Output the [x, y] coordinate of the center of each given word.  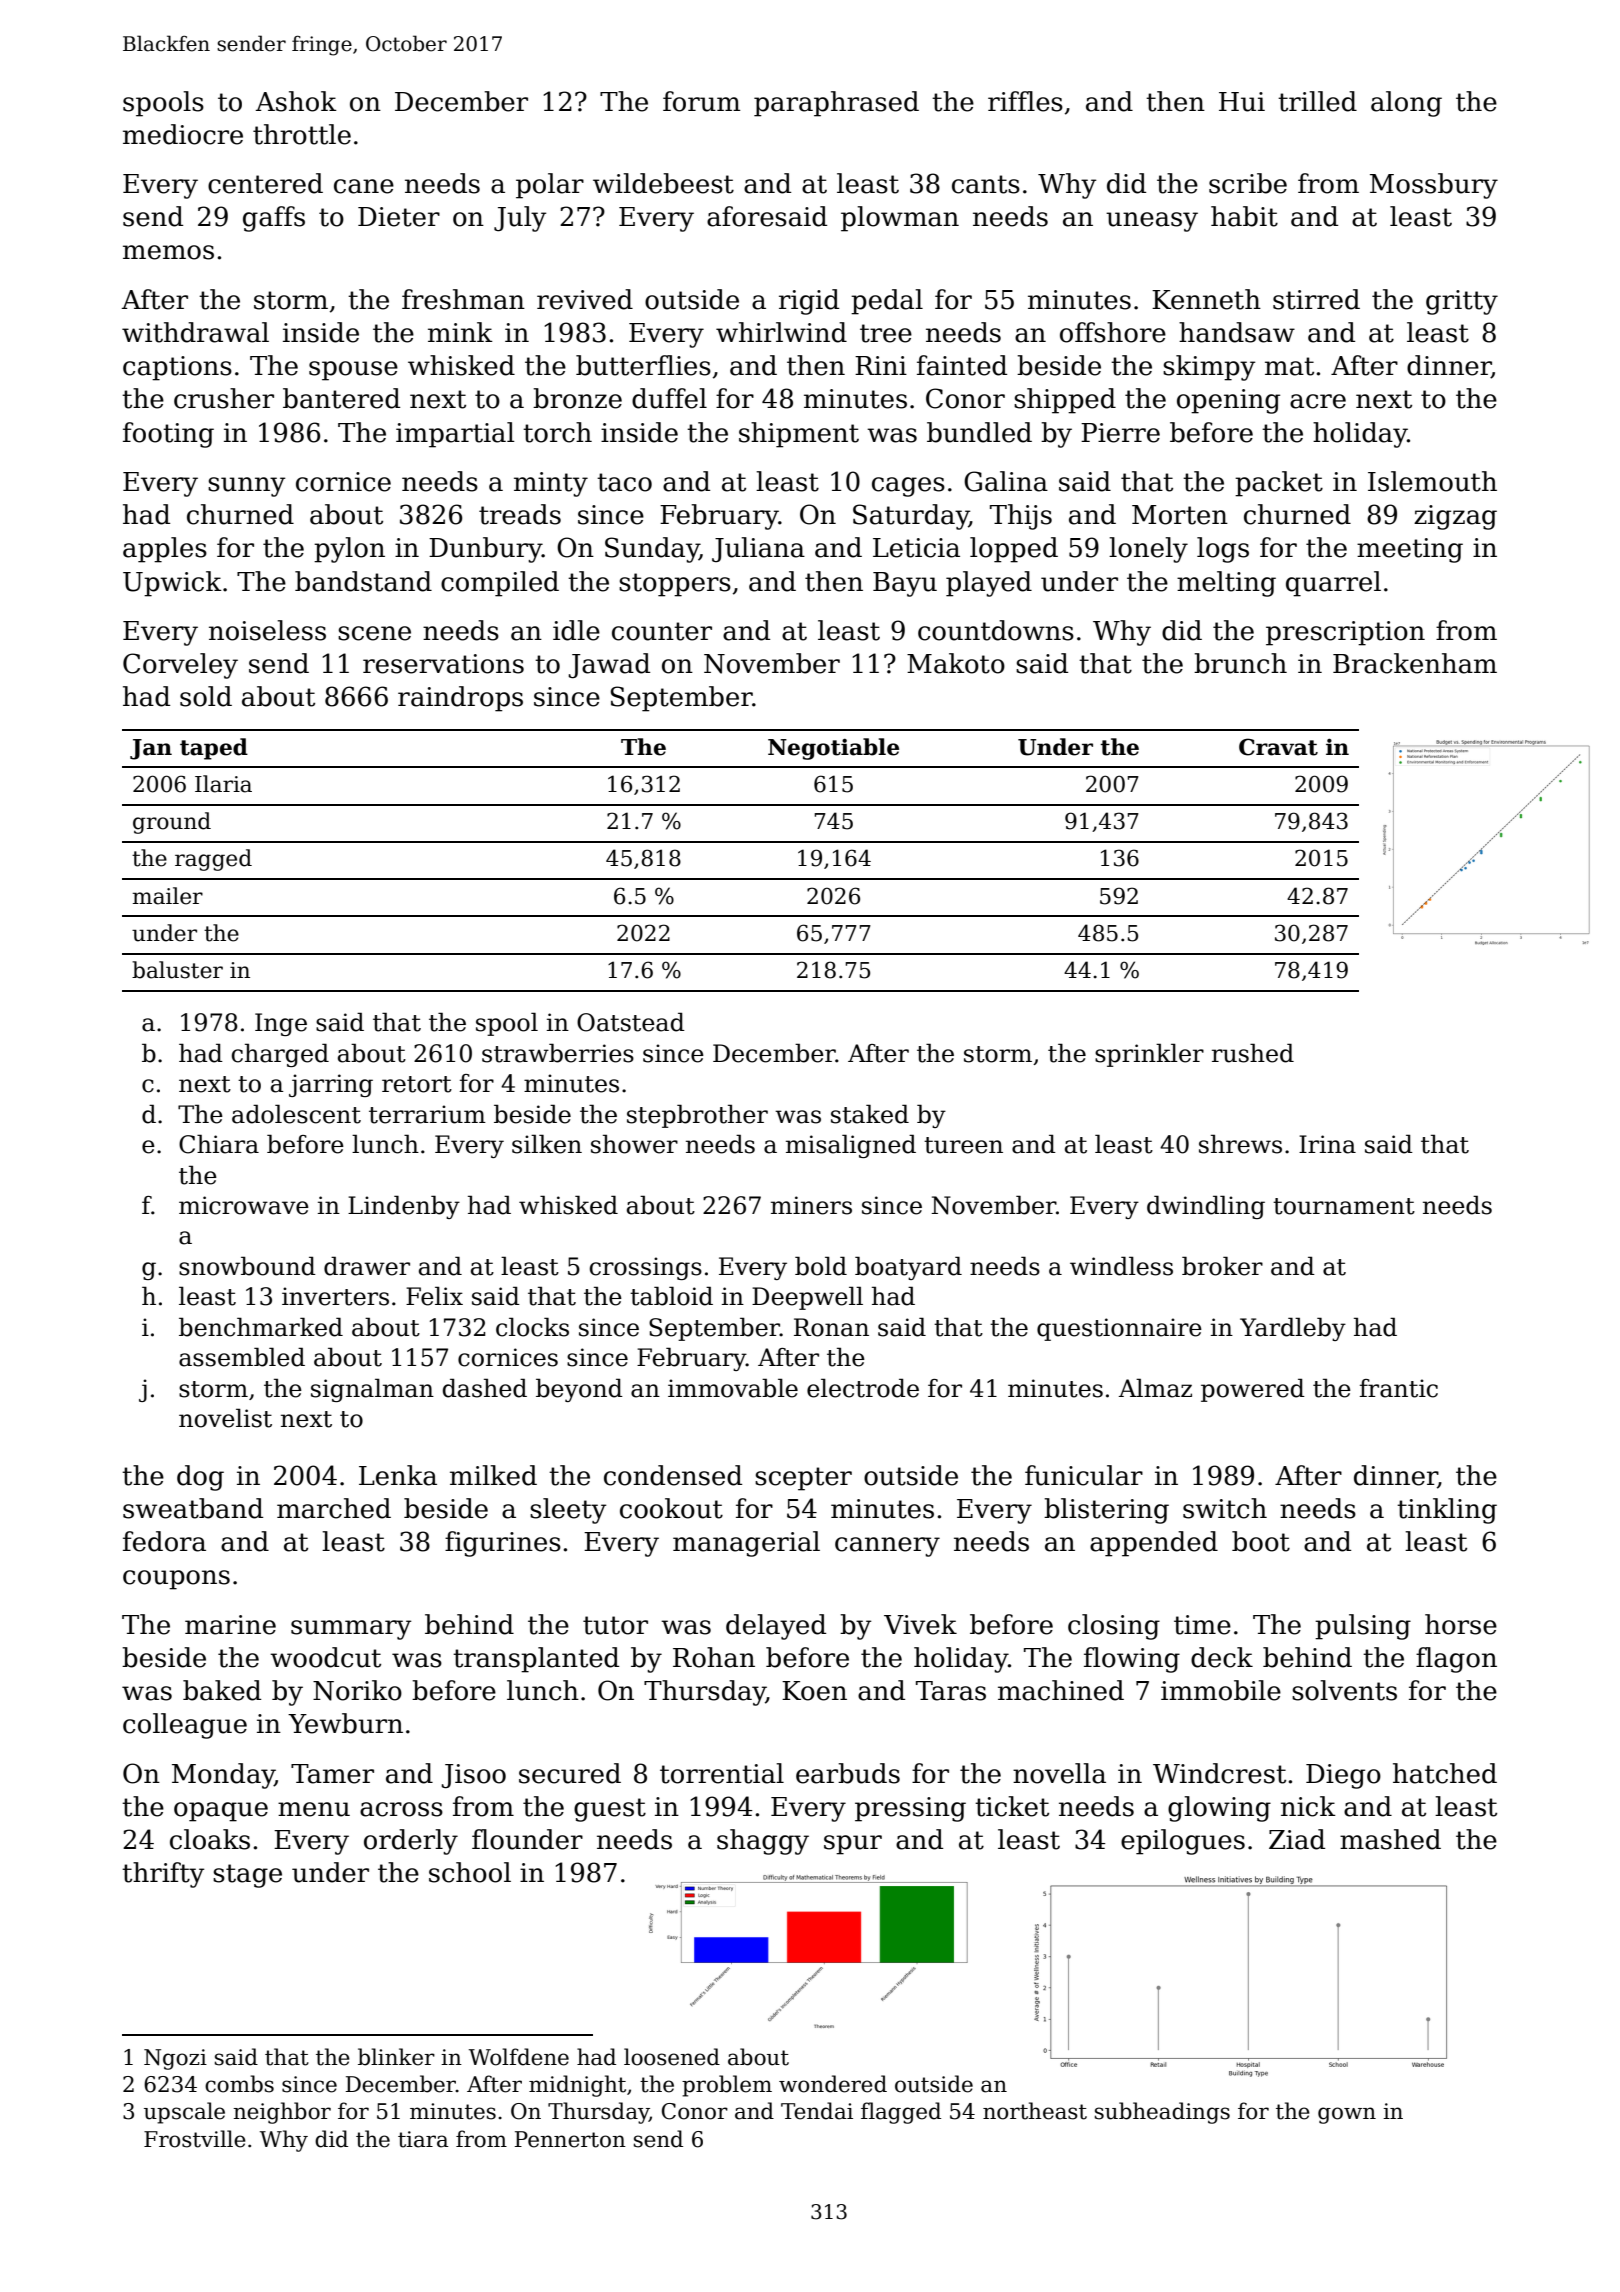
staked [870, 1114]
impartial [455, 435]
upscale [184, 2113]
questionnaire [1119, 1329]
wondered [833, 2084]
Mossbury [1434, 186]
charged [280, 1055]
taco [624, 482]
